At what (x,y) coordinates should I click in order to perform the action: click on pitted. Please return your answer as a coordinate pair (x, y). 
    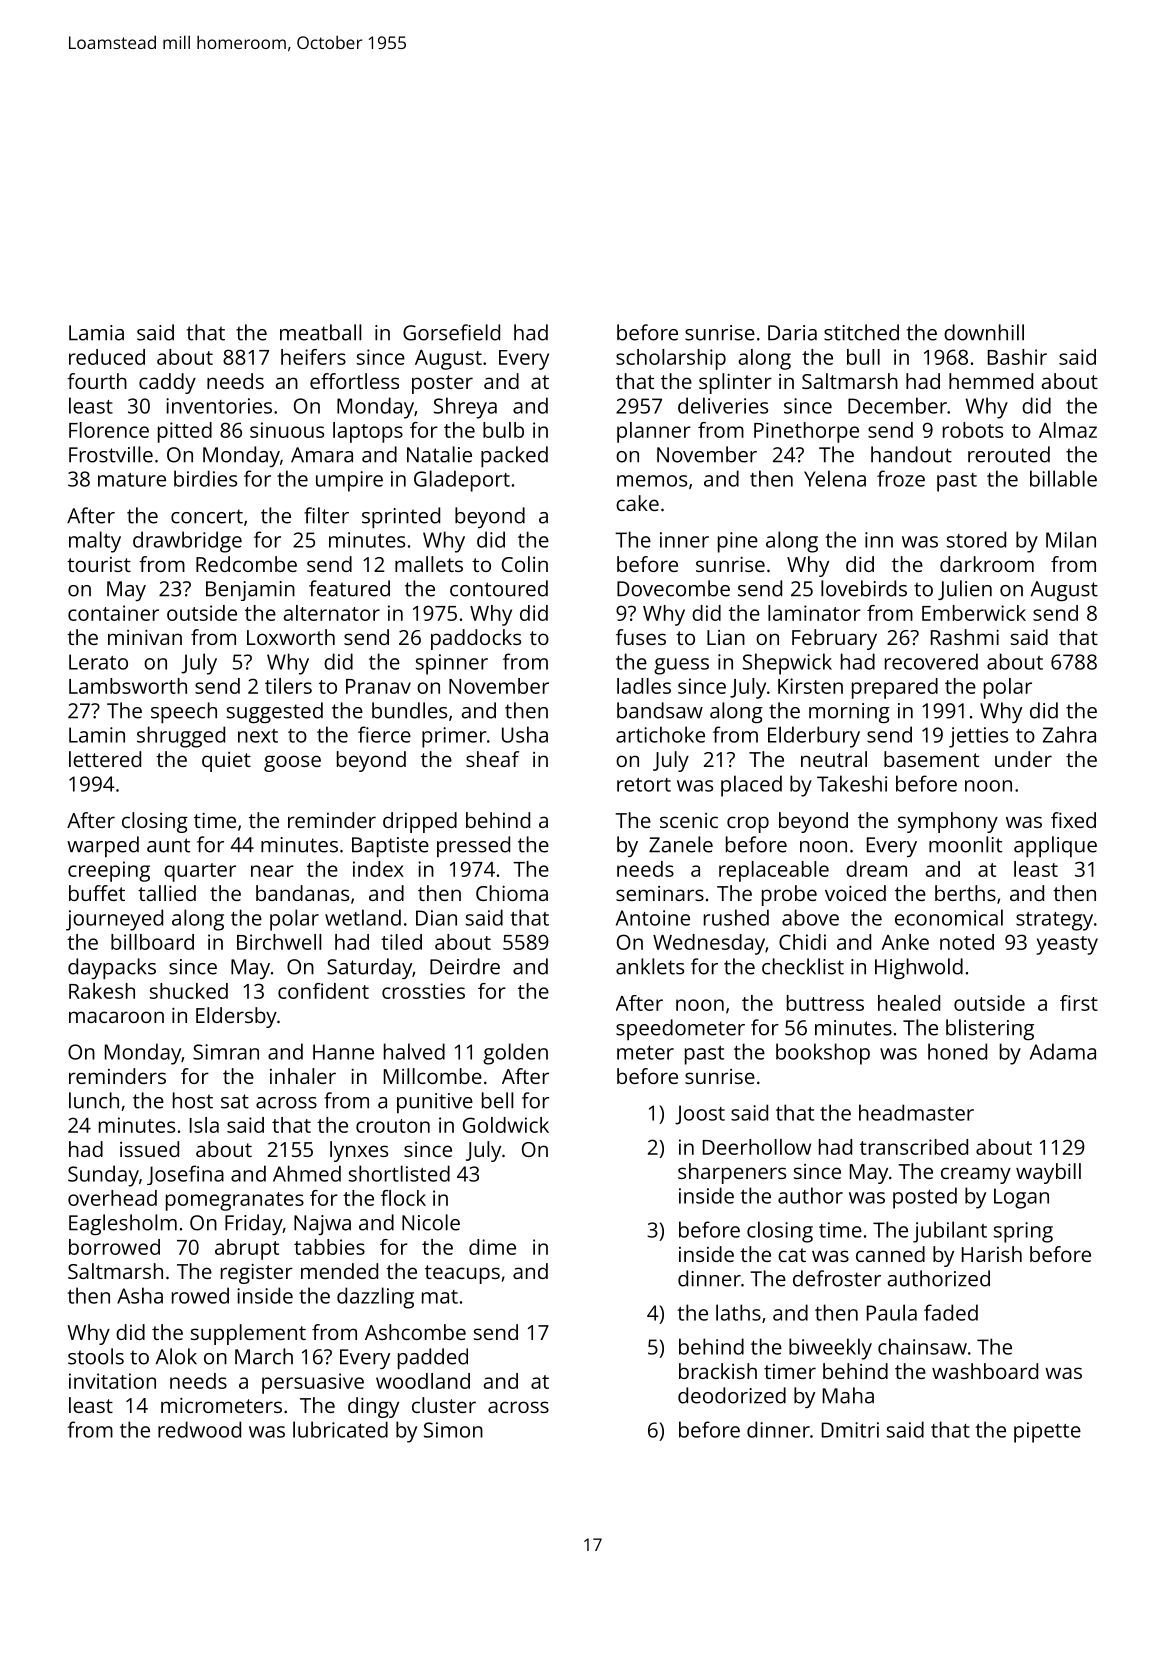
    Looking at the image, I should click on (185, 432).
